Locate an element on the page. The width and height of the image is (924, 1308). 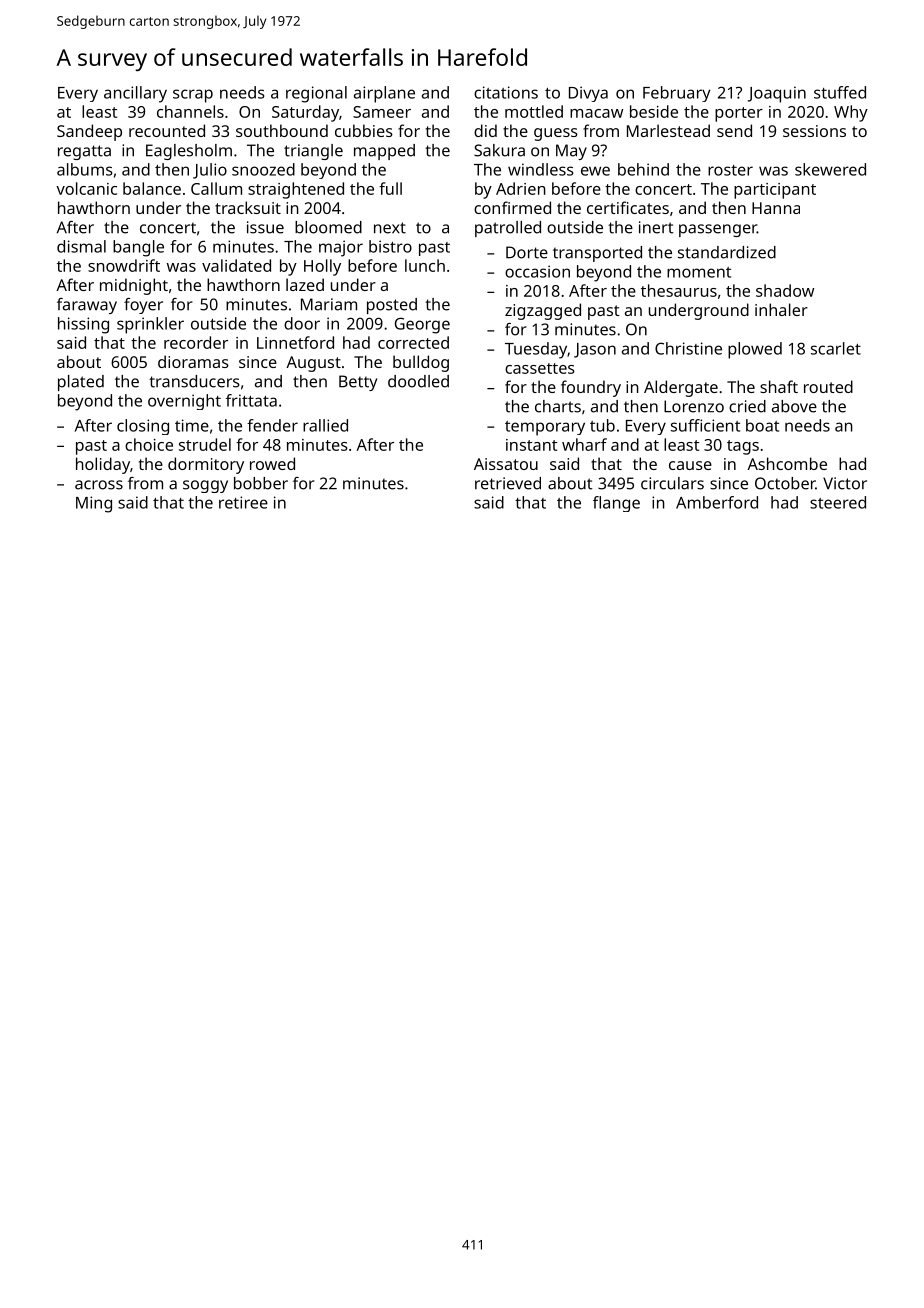
did is located at coordinates (485, 130).
